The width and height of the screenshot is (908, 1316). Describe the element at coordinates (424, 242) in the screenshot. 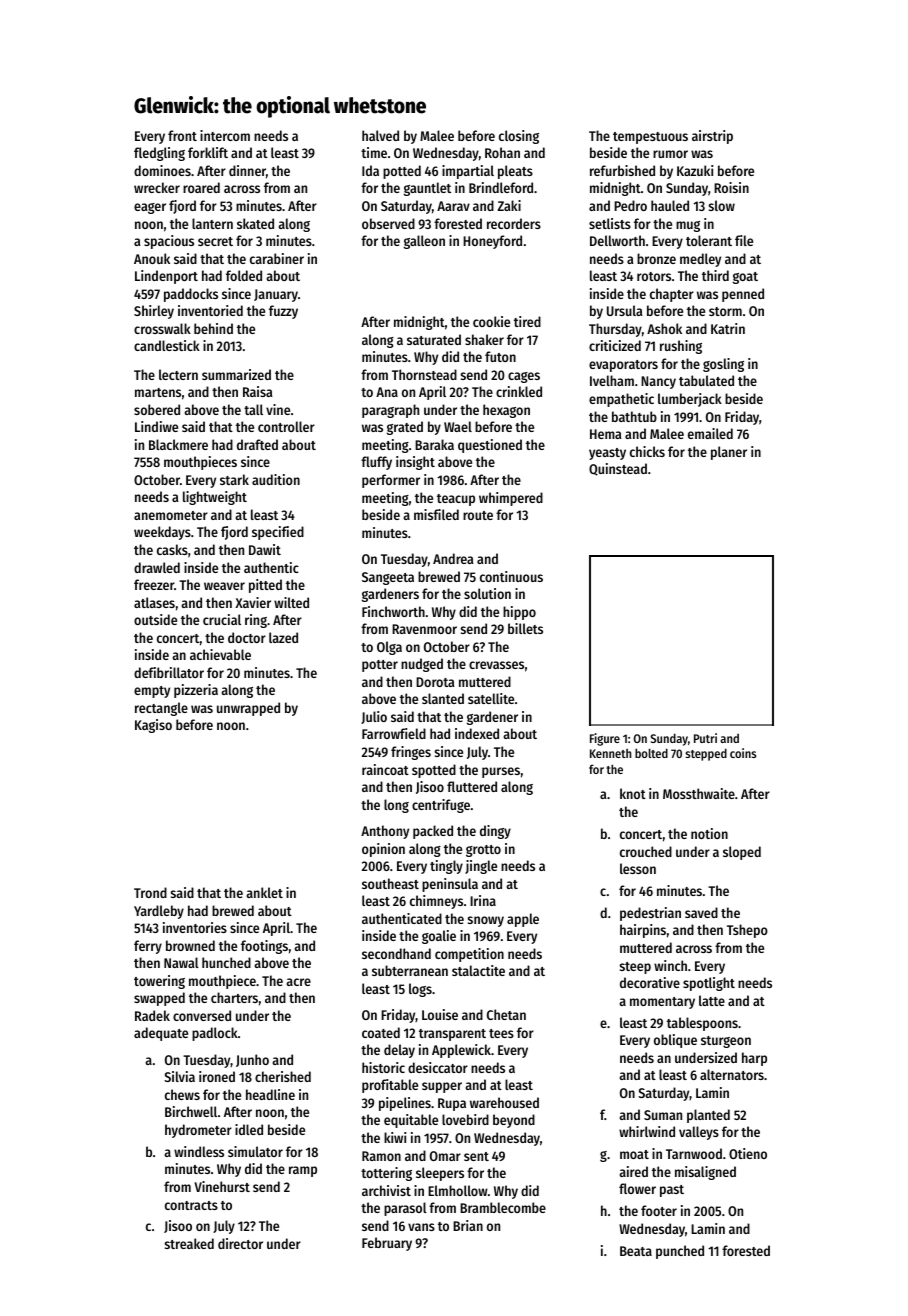

I see `galleon` at that location.
